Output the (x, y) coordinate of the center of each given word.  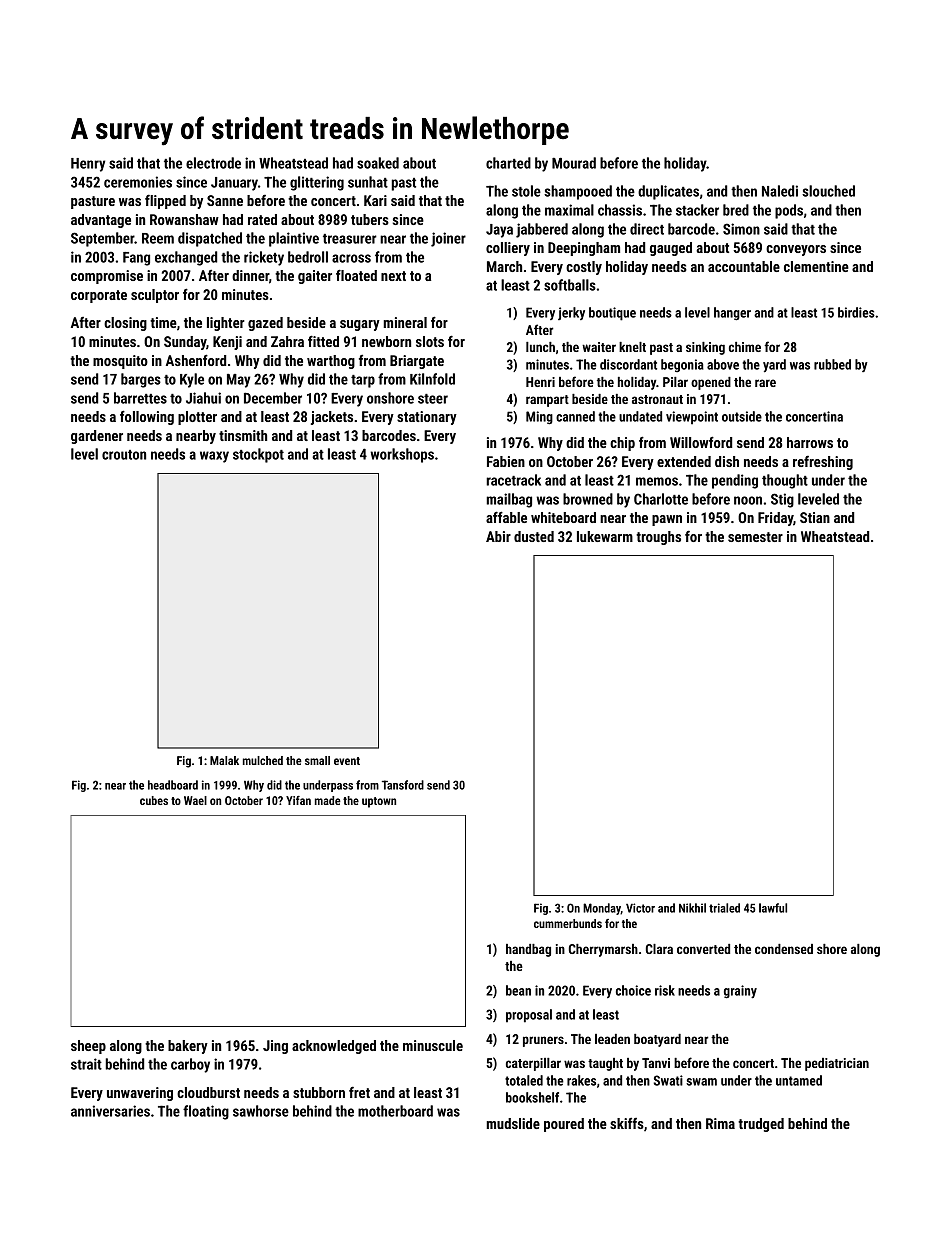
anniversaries (110, 1111)
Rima (720, 1123)
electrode (213, 163)
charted (508, 163)
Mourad (574, 163)
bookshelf (532, 1097)
